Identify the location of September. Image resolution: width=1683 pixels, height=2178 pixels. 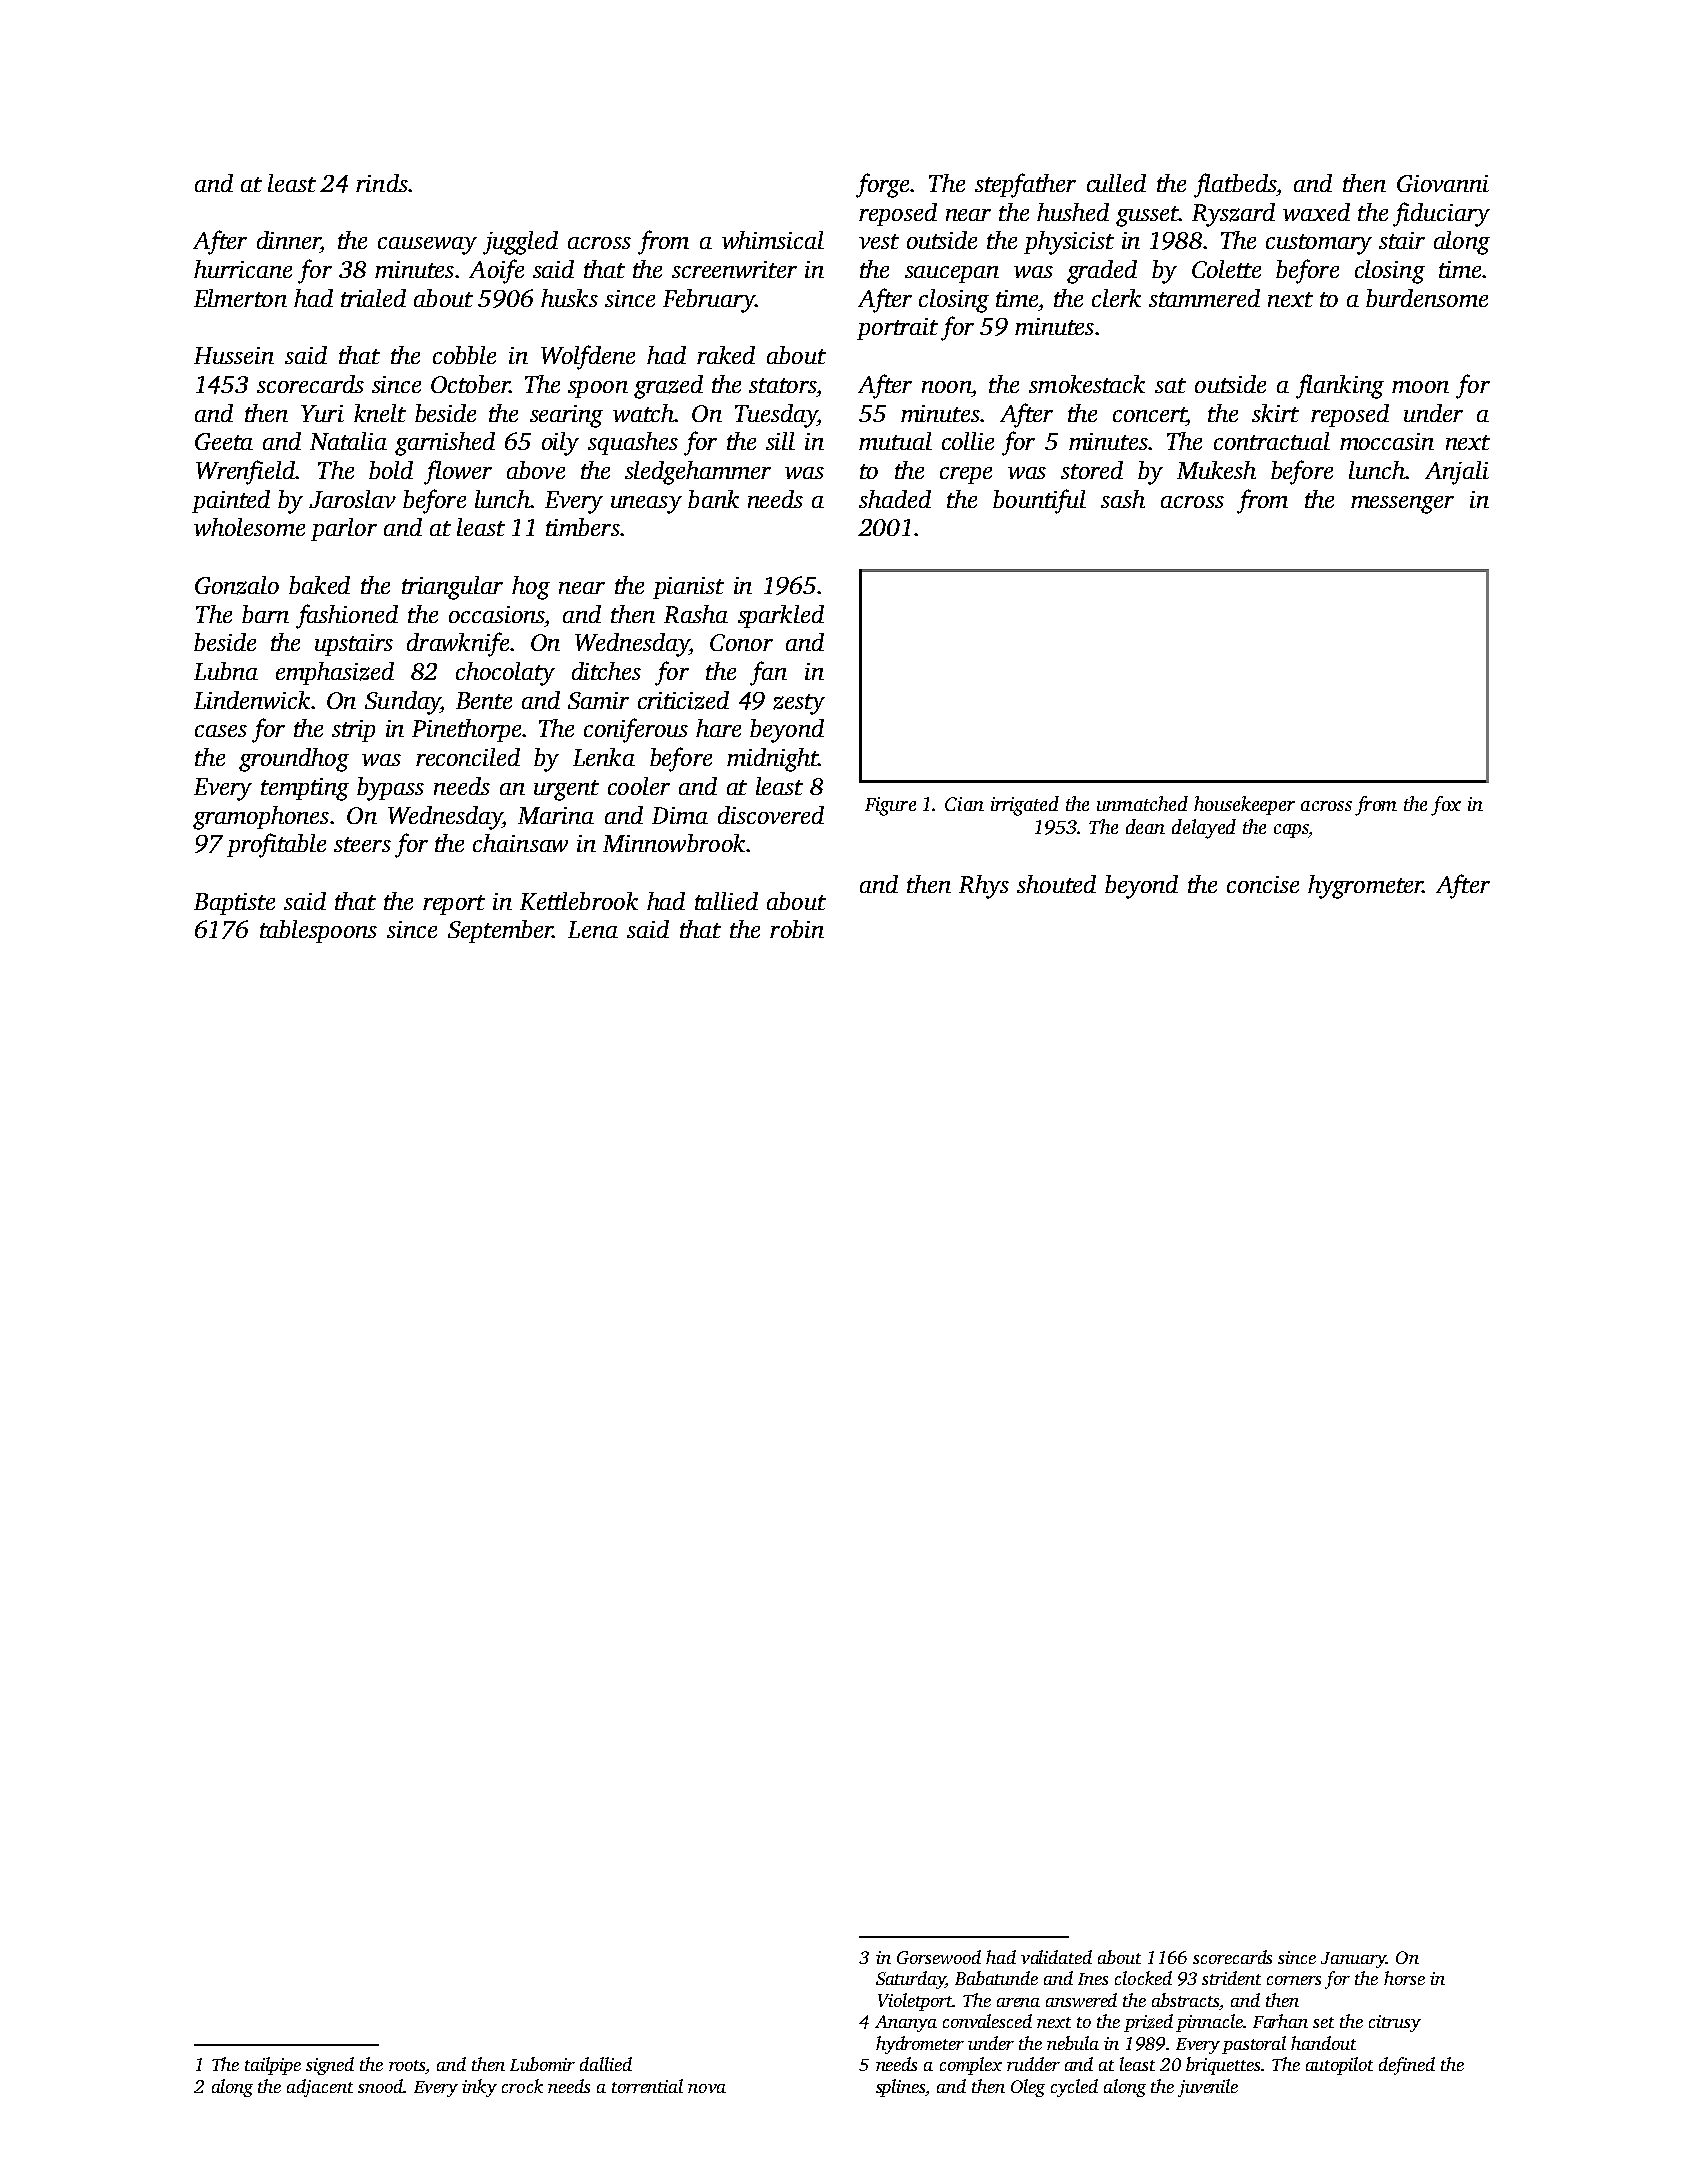
(500, 931).
